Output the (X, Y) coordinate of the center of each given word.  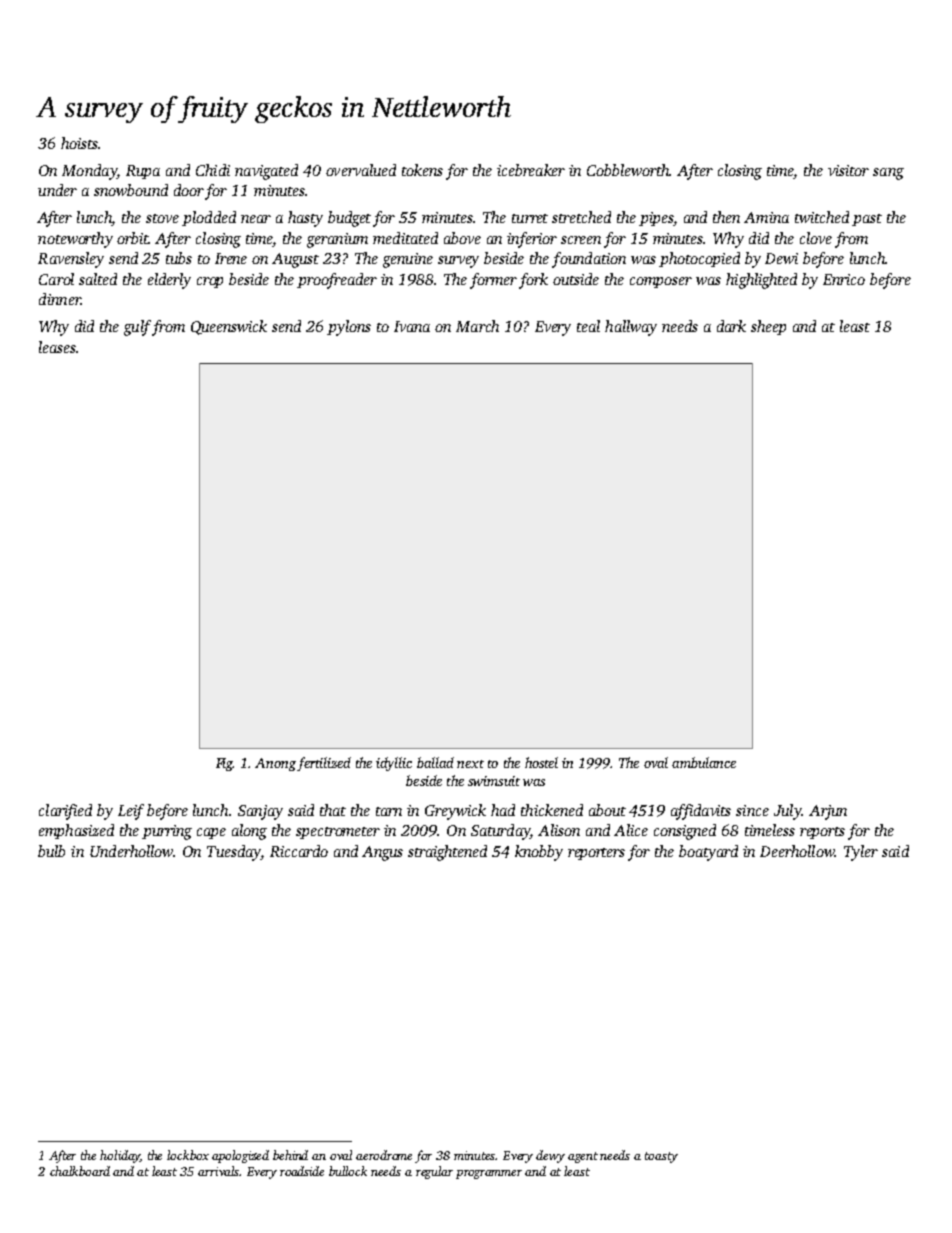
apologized (240, 1156)
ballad (435, 762)
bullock (348, 1171)
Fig (225, 764)
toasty (661, 1157)
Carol (56, 279)
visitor (848, 170)
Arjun (828, 812)
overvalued (361, 170)
